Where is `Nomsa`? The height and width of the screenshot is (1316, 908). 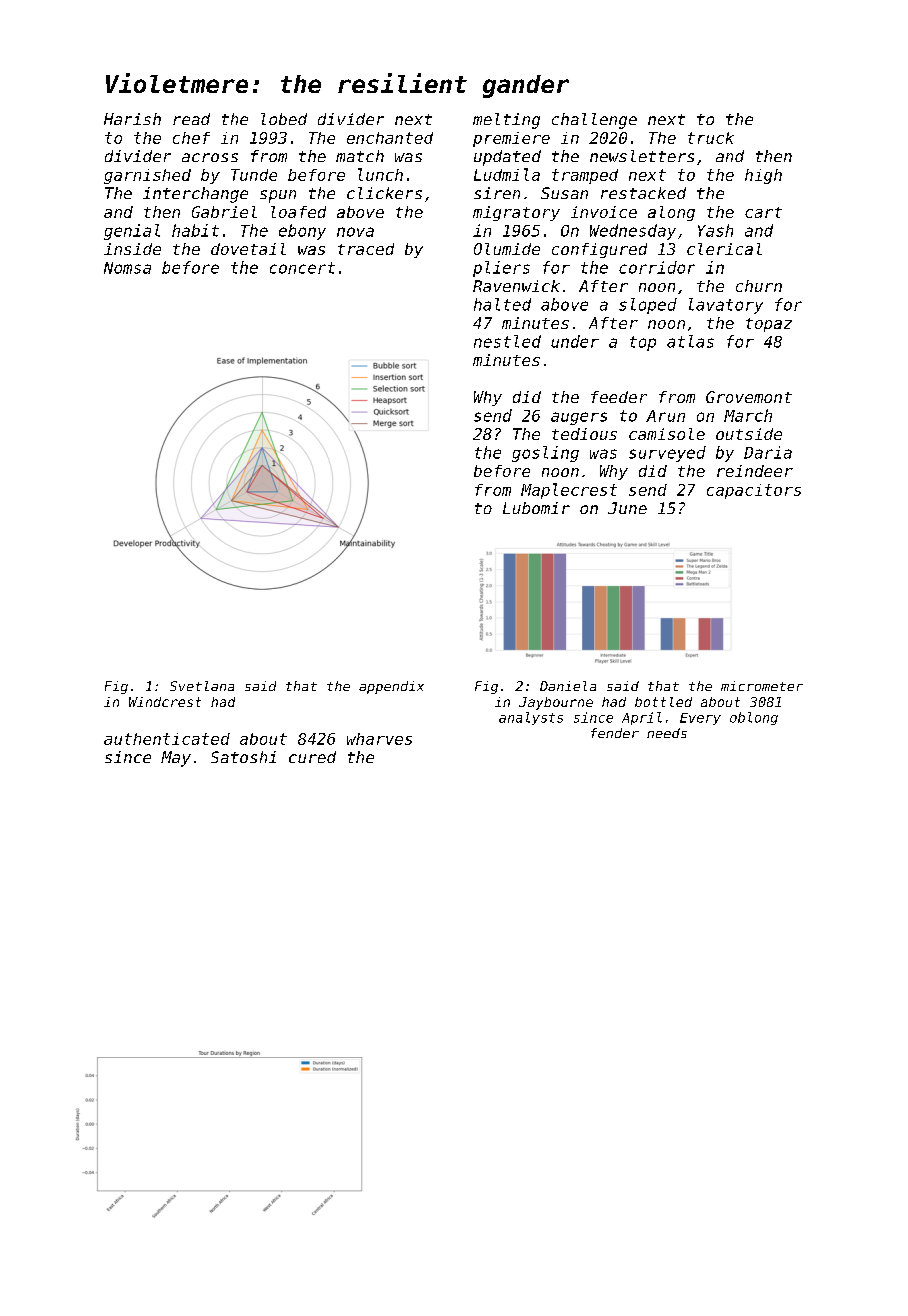
Nomsa is located at coordinates (127, 268).
